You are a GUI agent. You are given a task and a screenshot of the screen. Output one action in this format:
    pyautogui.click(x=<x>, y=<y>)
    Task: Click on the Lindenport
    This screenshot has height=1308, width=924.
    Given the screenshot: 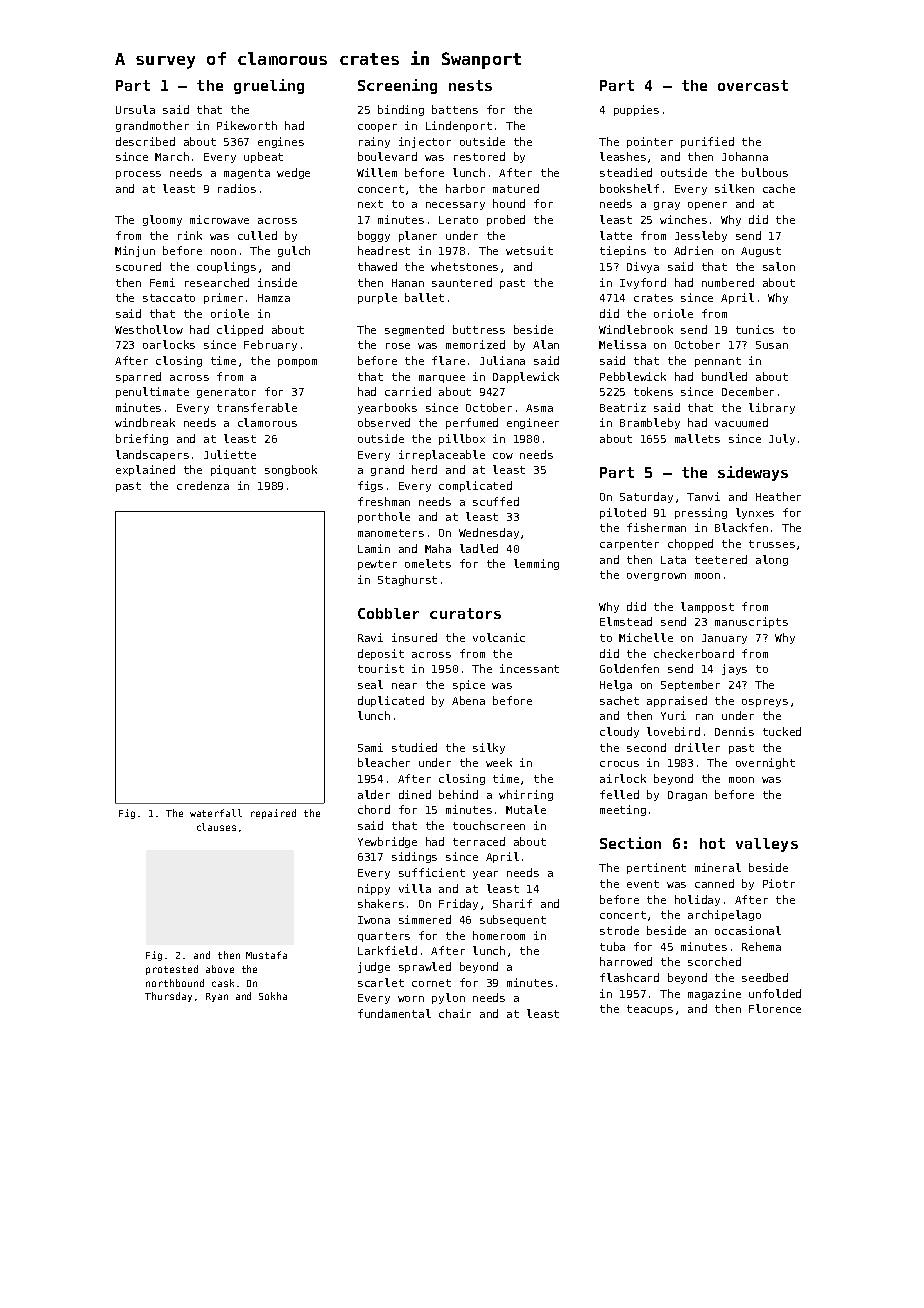 What is the action you would take?
    pyautogui.click(x=459, y=126)
